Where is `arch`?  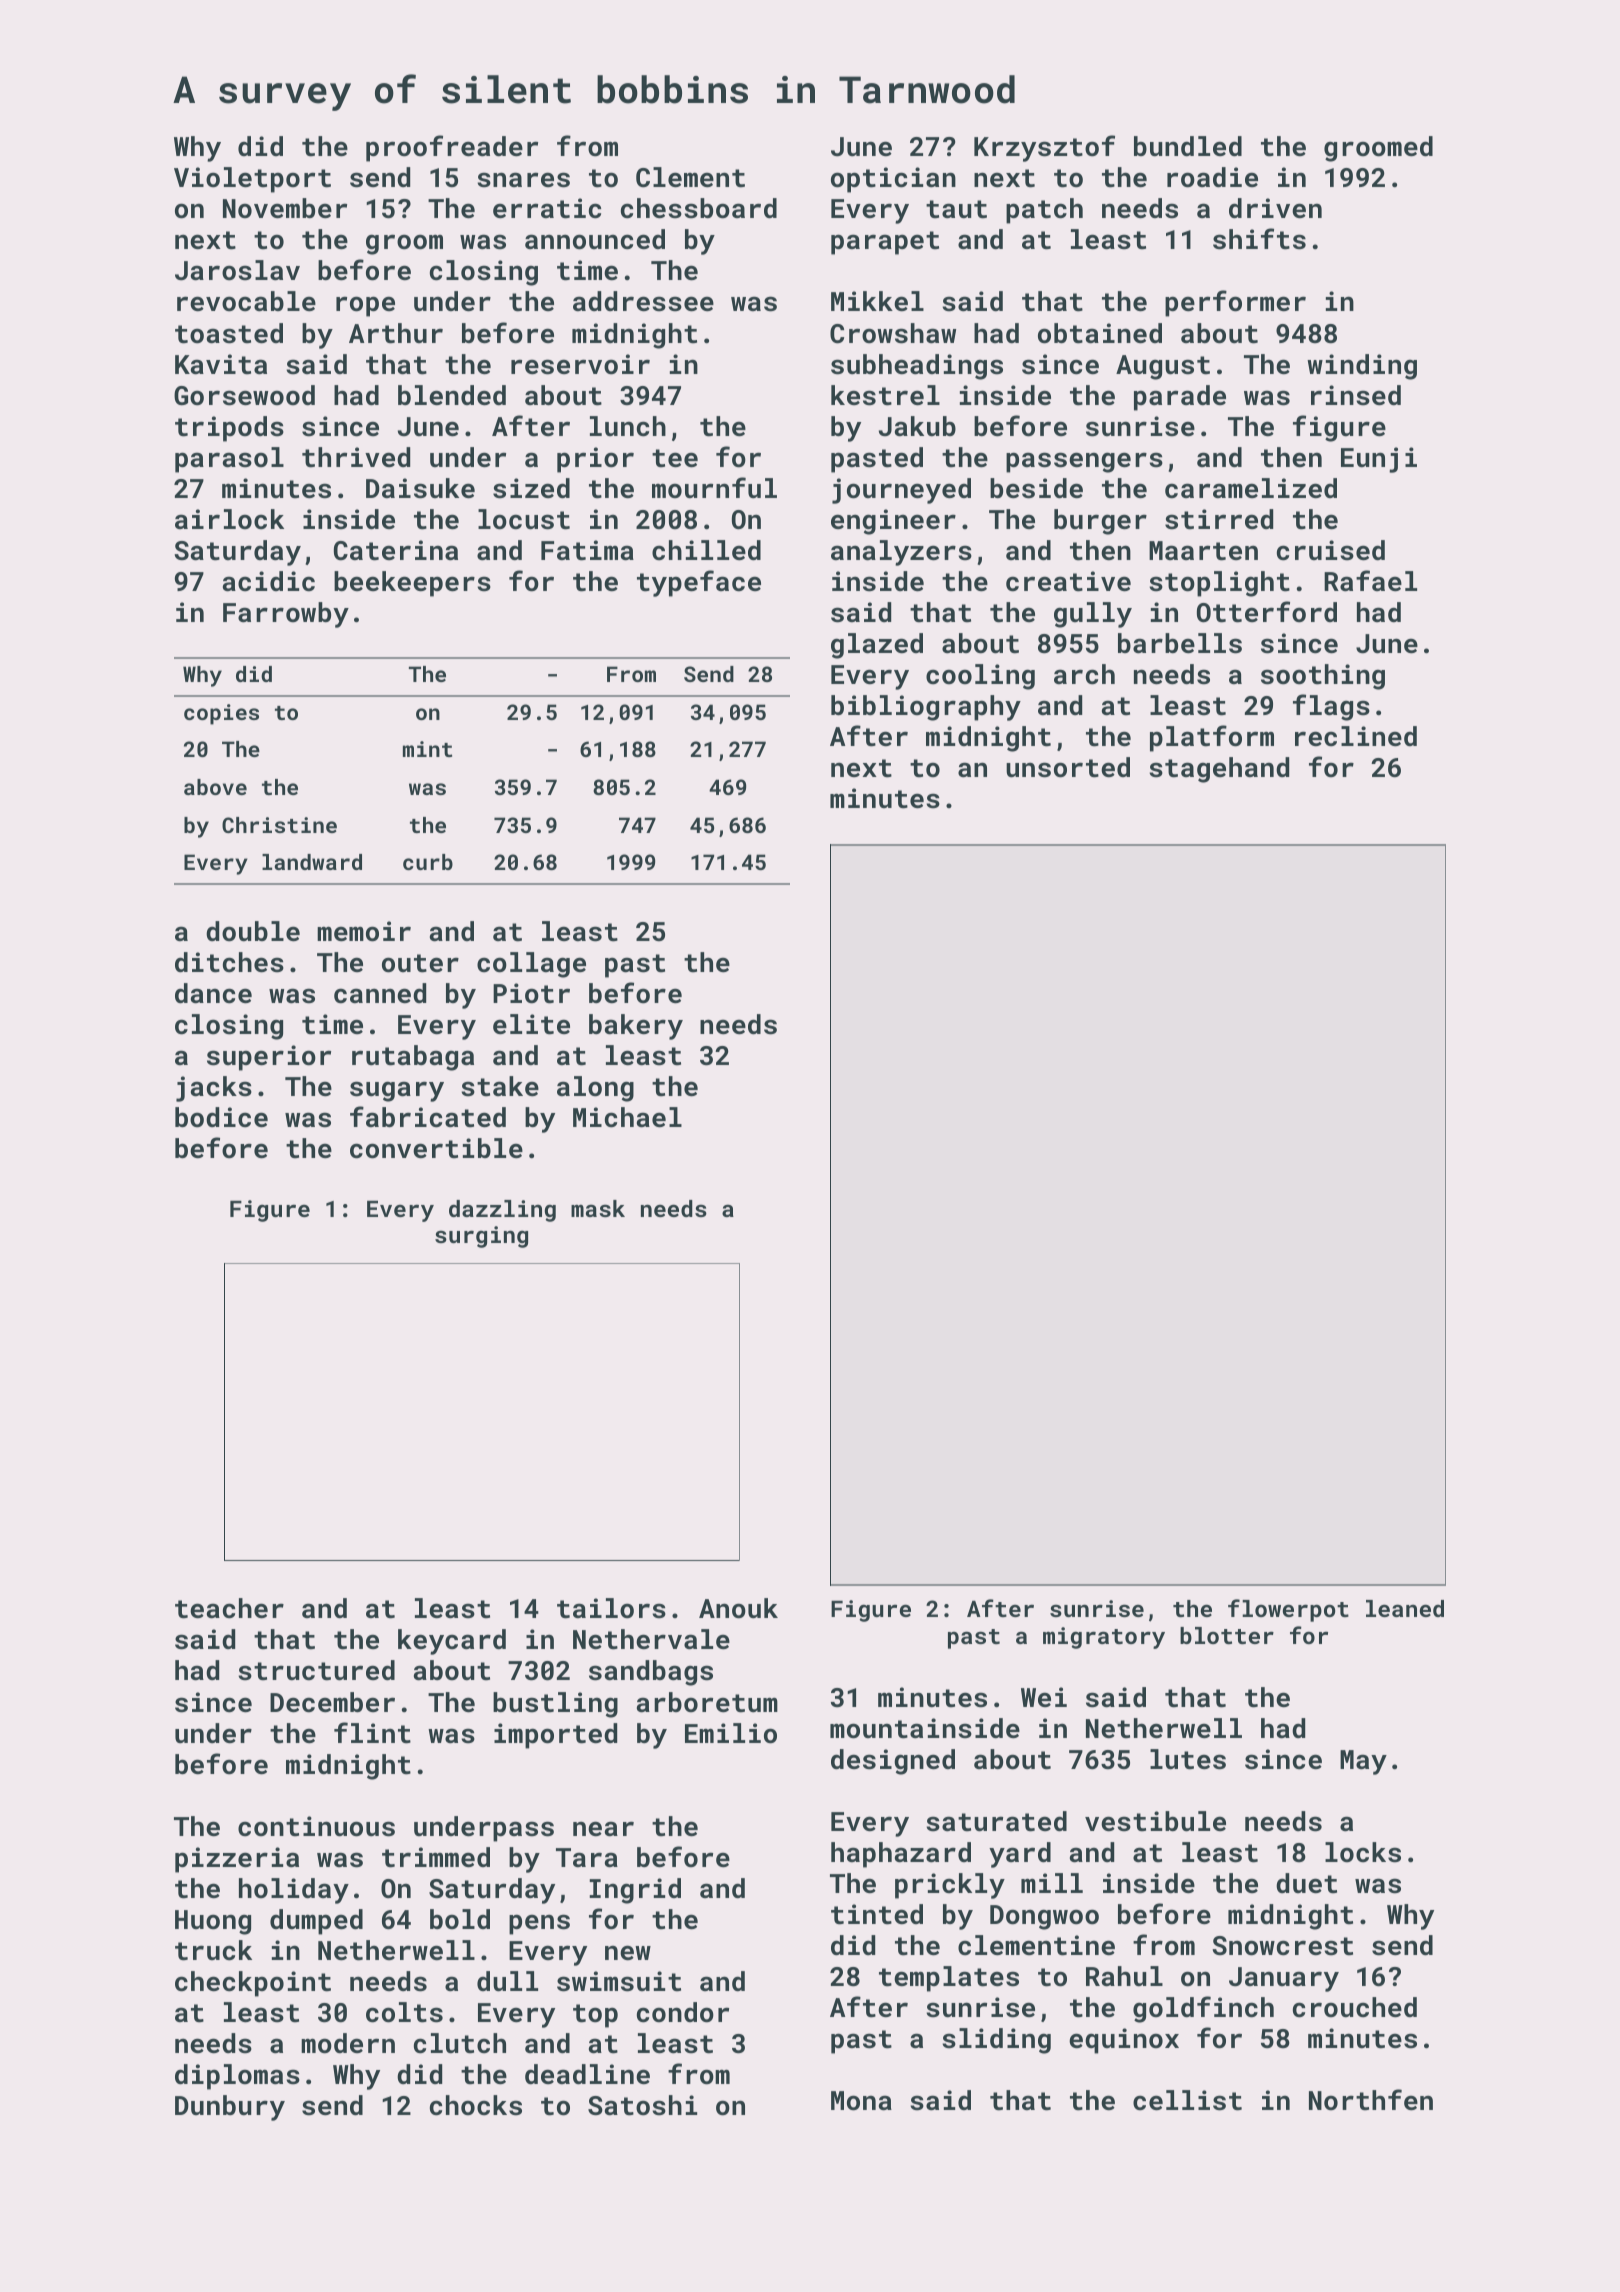
arch is located at coordinates (1084, 674).
